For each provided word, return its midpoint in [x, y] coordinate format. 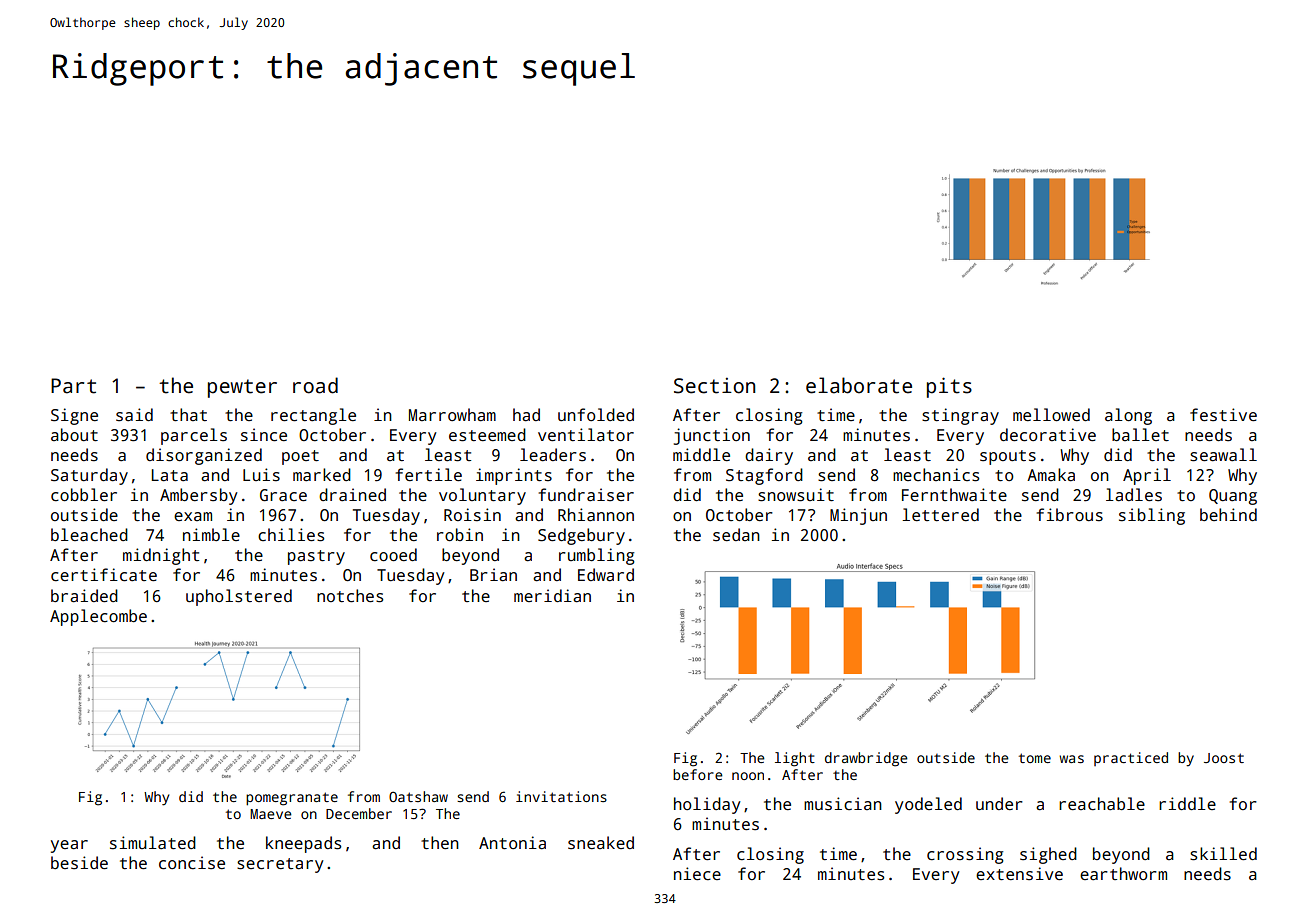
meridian [552, 596]
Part [73, 386]
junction [712, 436]
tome [1035, 758]
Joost [1224, 758]
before [698, 774]
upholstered [239, 597]
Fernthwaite [954, 495]
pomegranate [292, 799]
